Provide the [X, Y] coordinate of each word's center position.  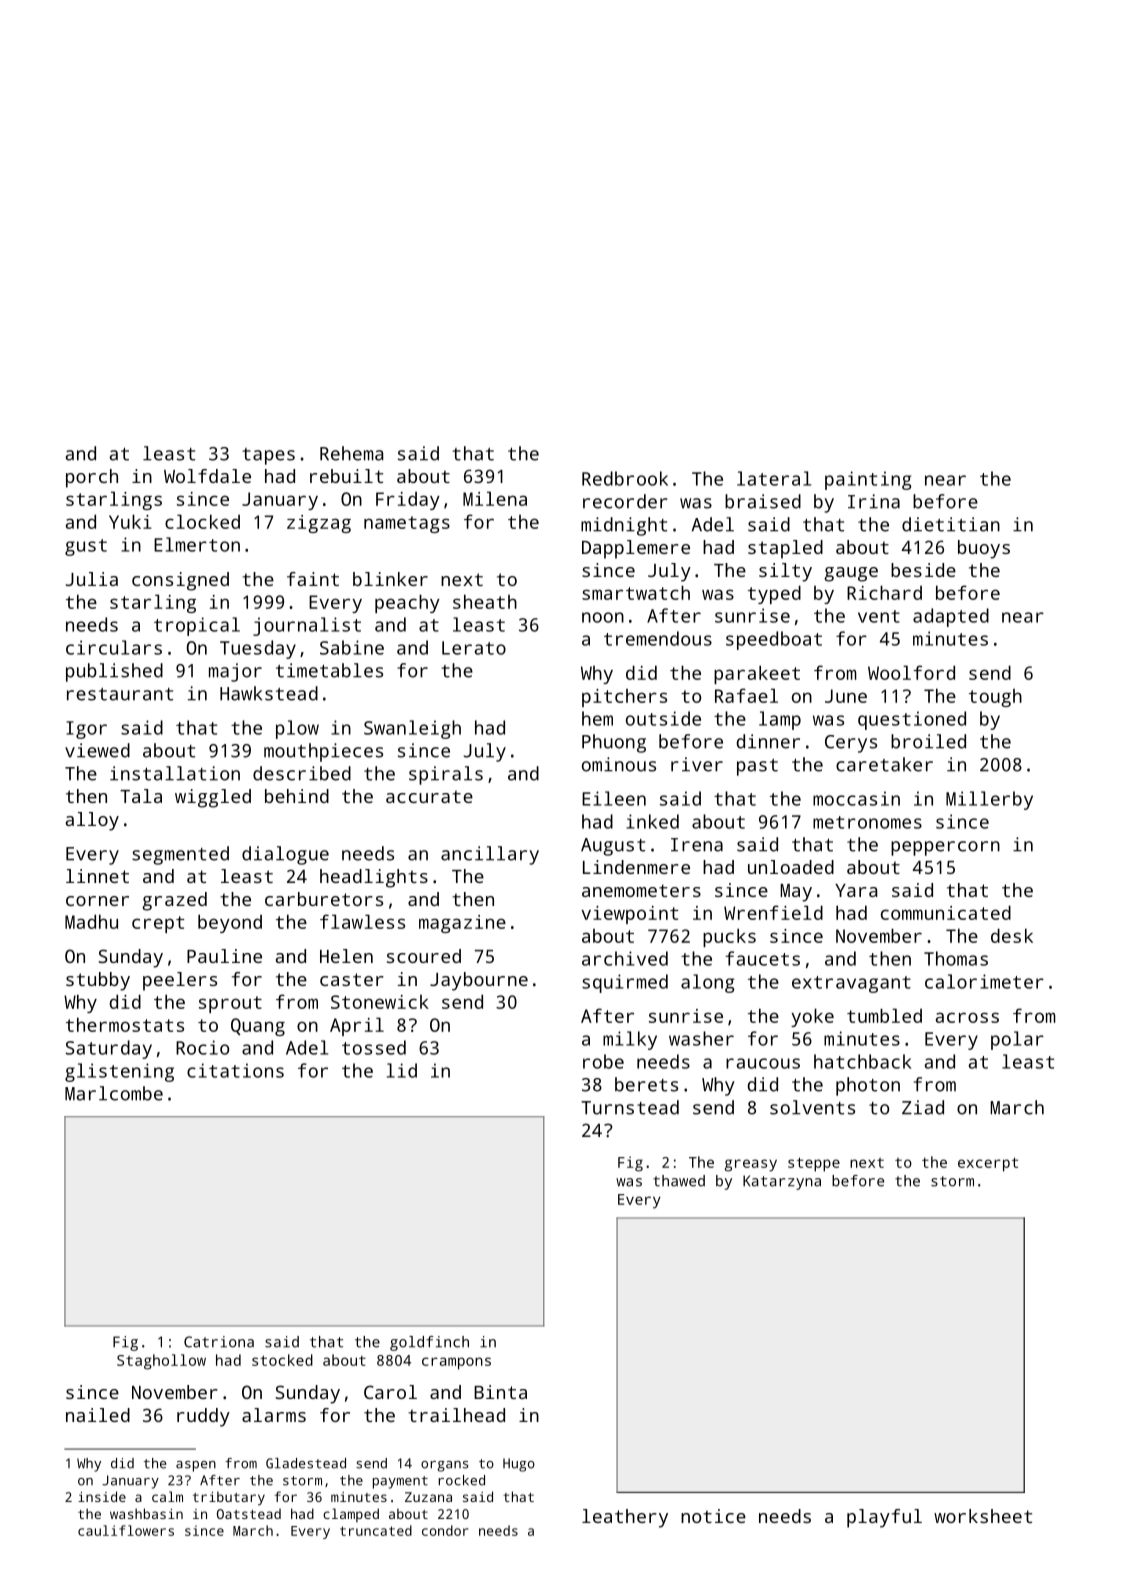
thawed [679, 1181]
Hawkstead [269, 693]
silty [785, 572]
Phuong [614, 743]
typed [774, 594]
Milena [495, 498]
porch [92, 478]
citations [235, 1070]
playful [884, 1518]
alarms [274, 1415]
